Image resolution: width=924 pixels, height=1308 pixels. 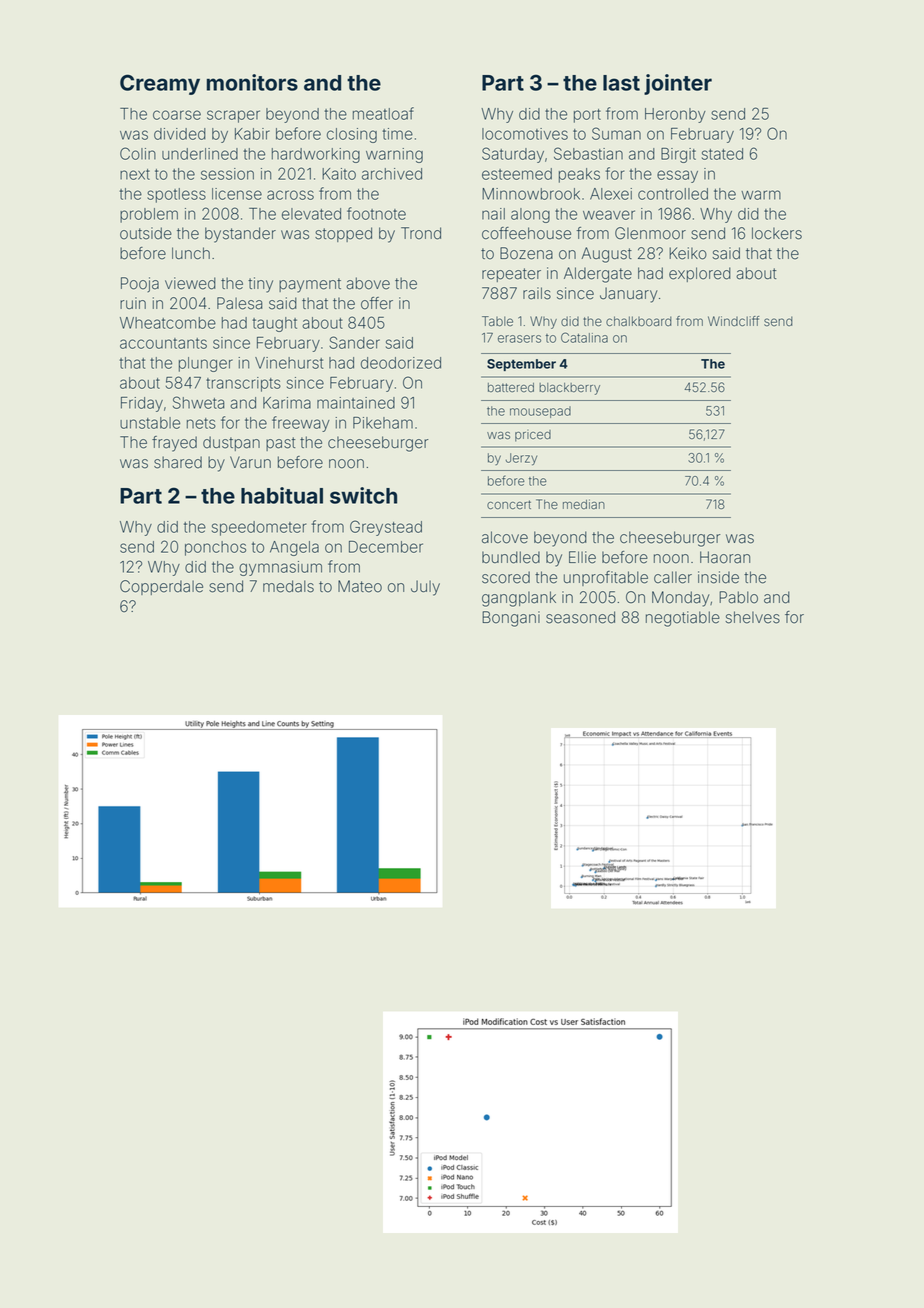 What do you see at coordinates (531, 194) in the image?
I see `Minnowbrook` at bounding box center [531, 194].
